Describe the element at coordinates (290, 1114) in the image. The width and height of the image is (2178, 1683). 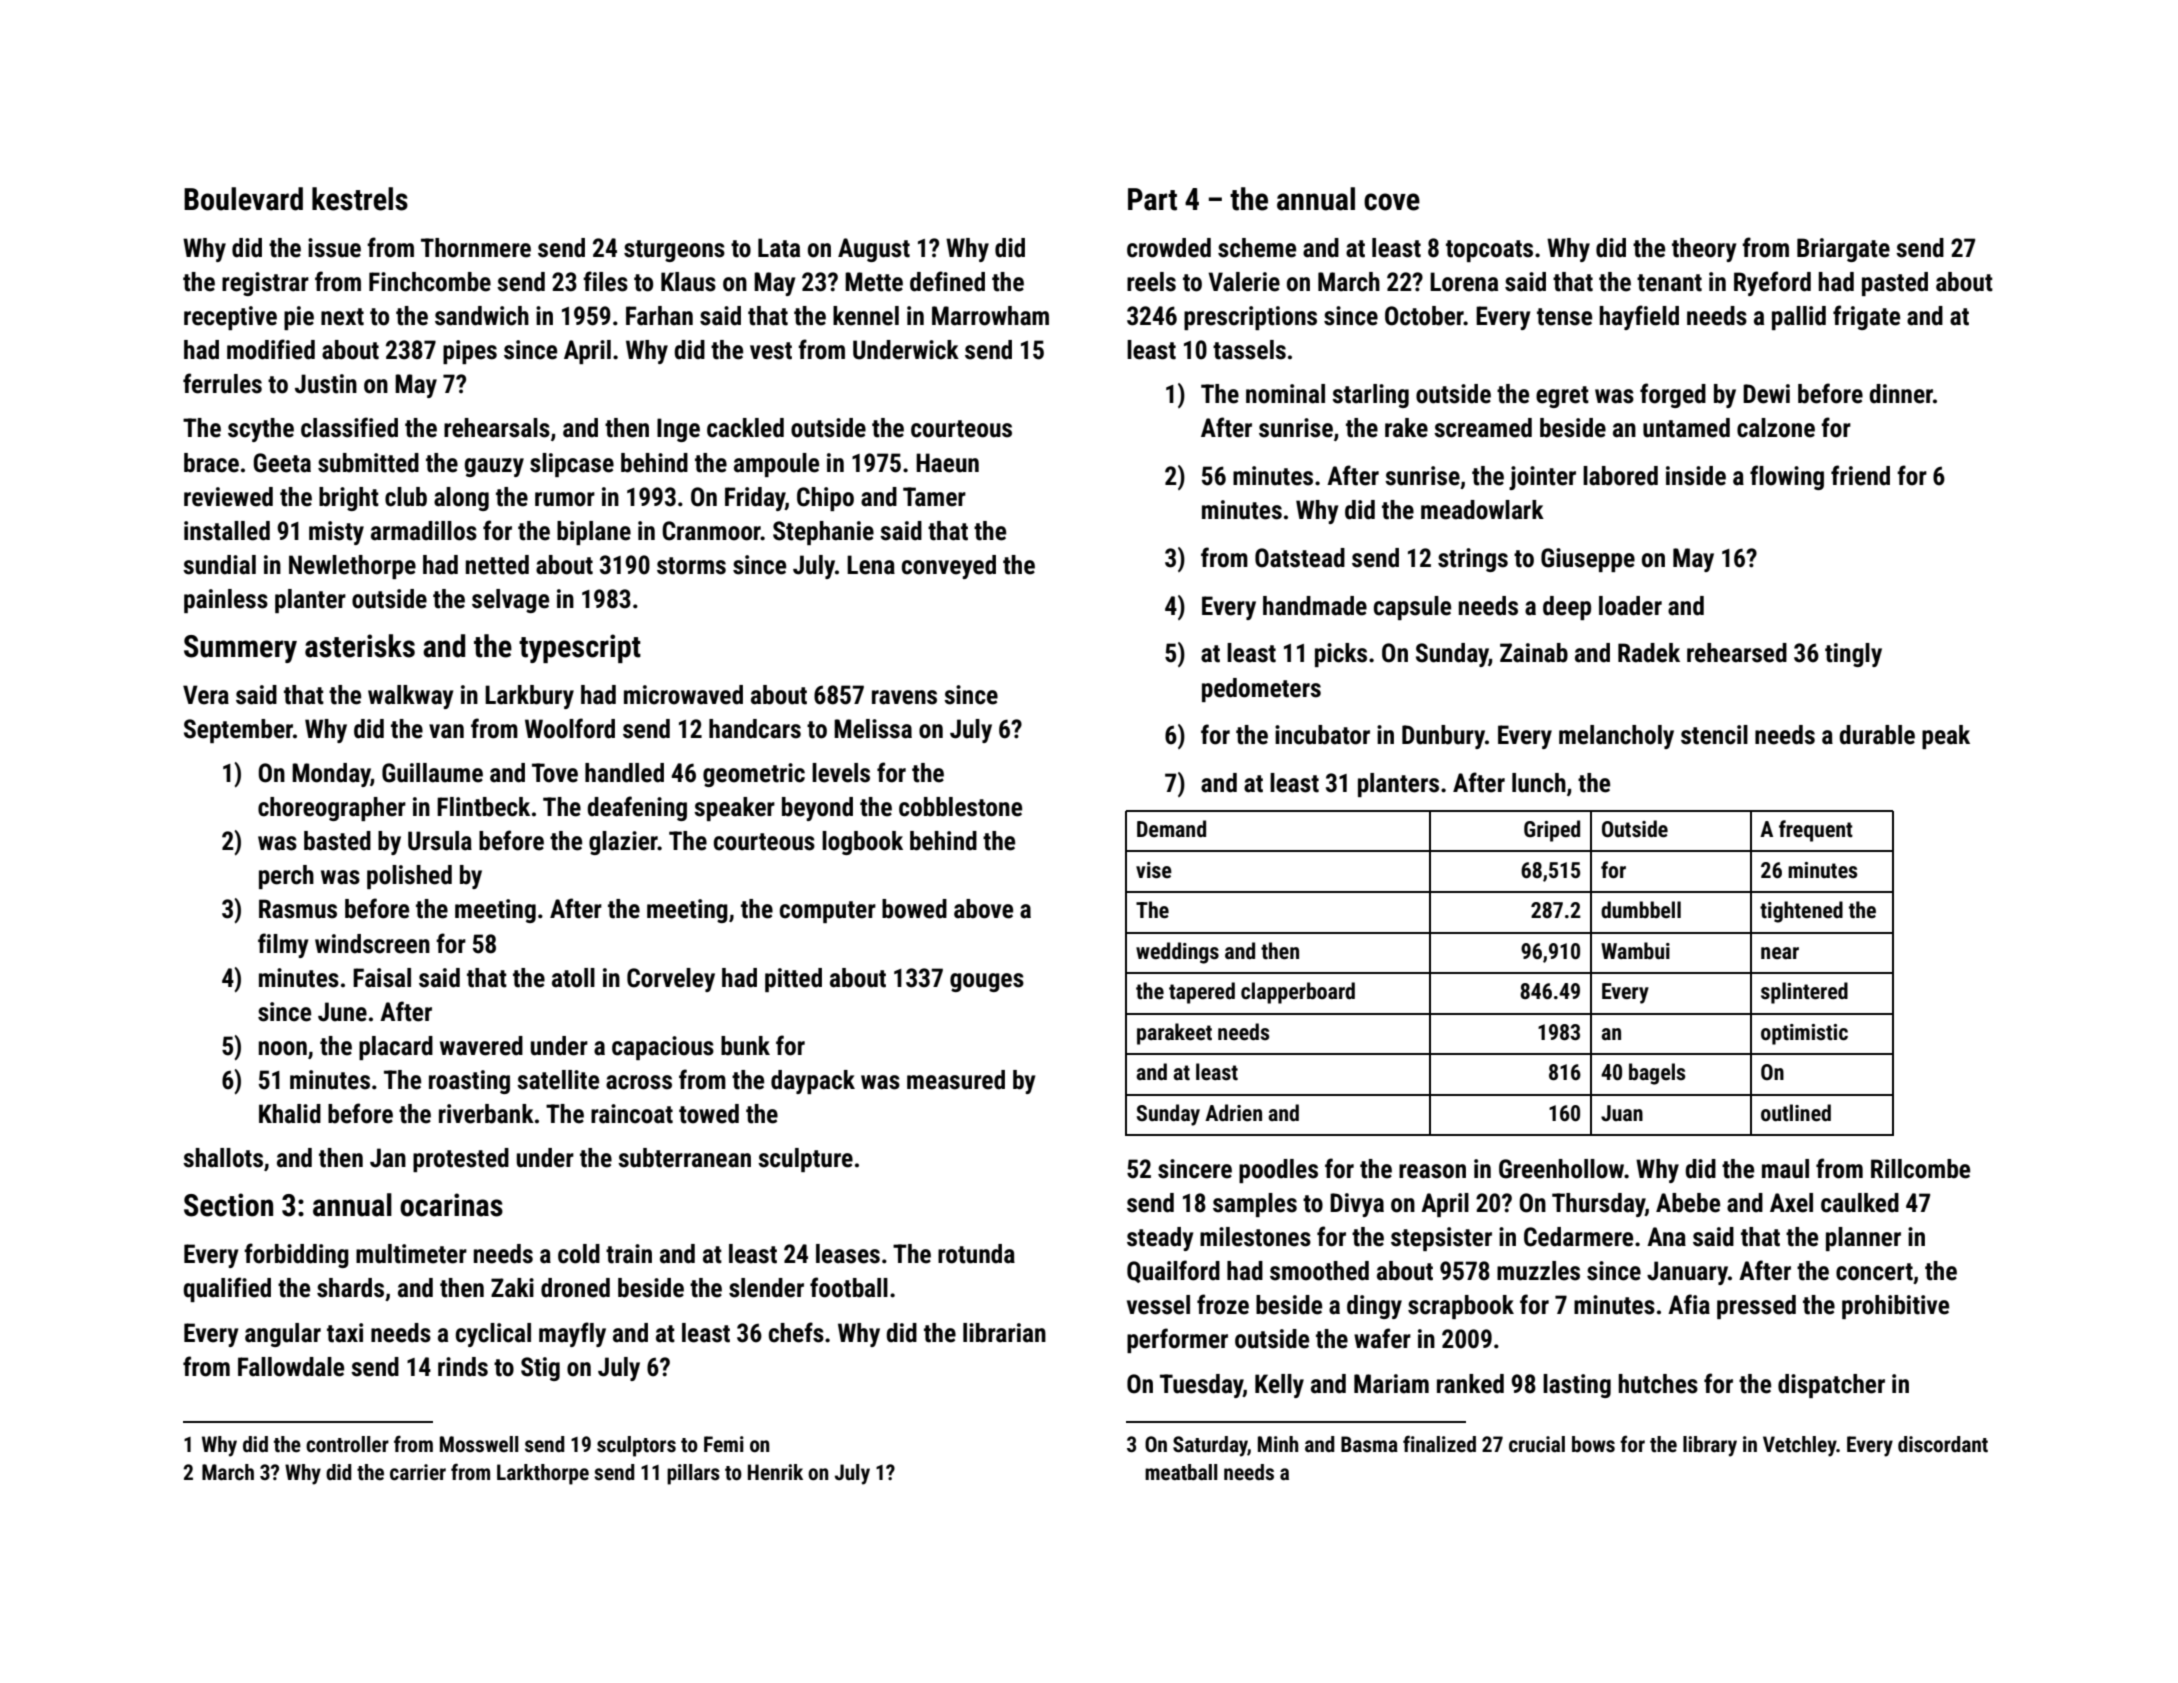
I see `Khalid` at that location.
